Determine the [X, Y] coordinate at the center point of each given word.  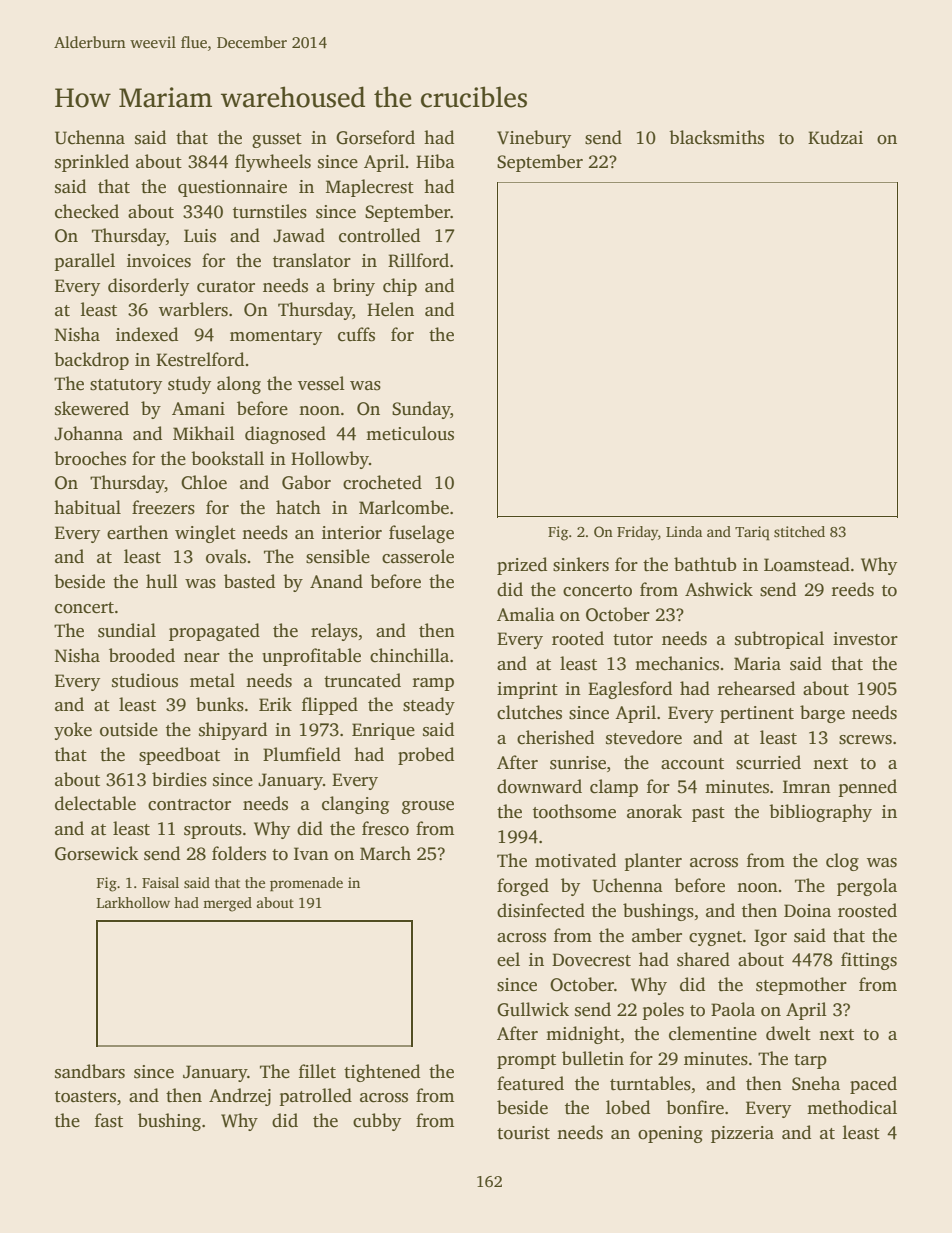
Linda [684, 531]
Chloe [204, 482]
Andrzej [240, 1097]
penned [867, 788]
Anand [336, 581]
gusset [277, 140]
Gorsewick [97, 853]
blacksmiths [716, 137]
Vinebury [534, 139]
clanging [355, 805]
